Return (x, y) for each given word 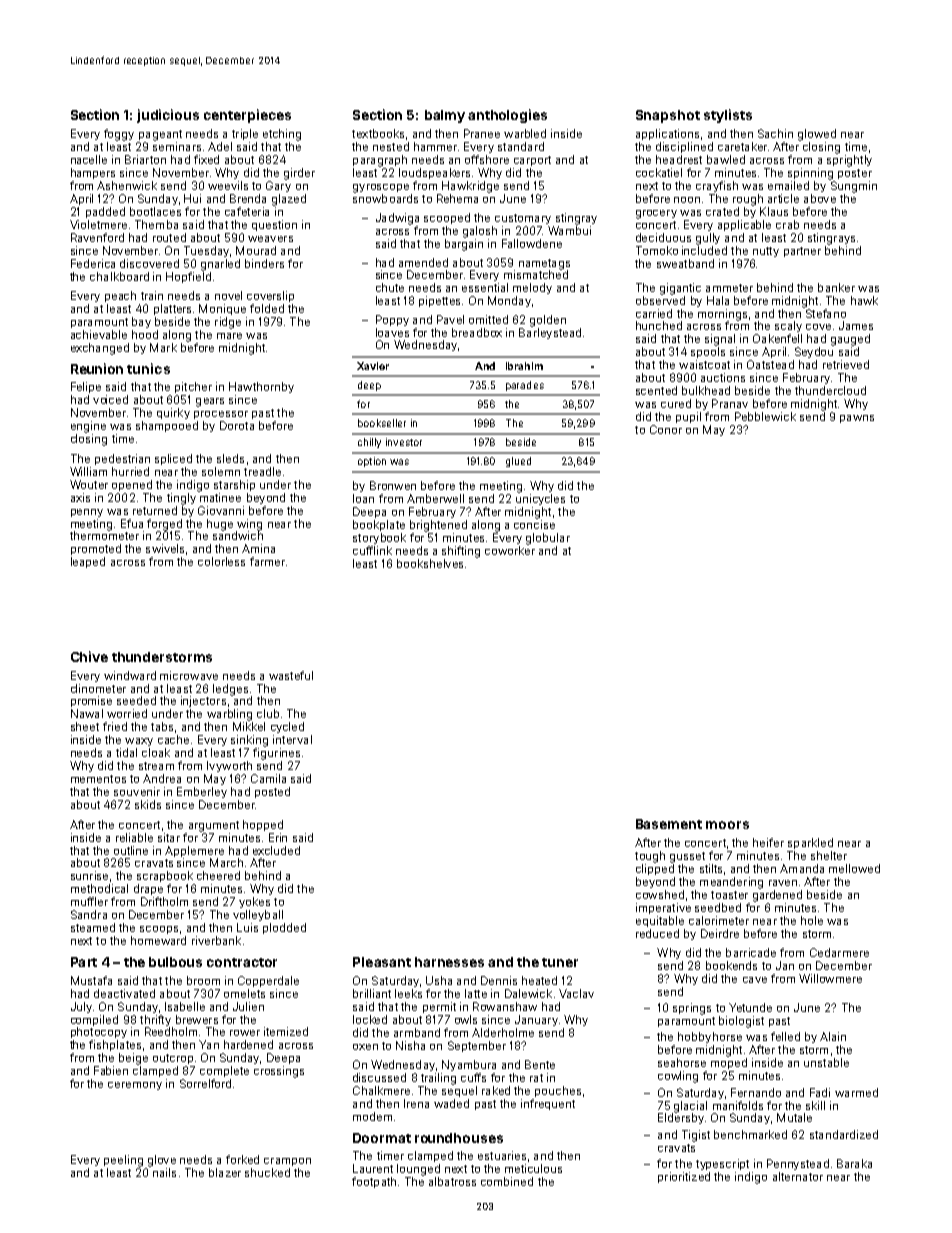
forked (242, 1159)
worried (127, 713)
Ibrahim (524, 366)
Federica (93, 263)
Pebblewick (765, 416)
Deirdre (720, 933)
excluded (276, 850)
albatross (452, 1181)
